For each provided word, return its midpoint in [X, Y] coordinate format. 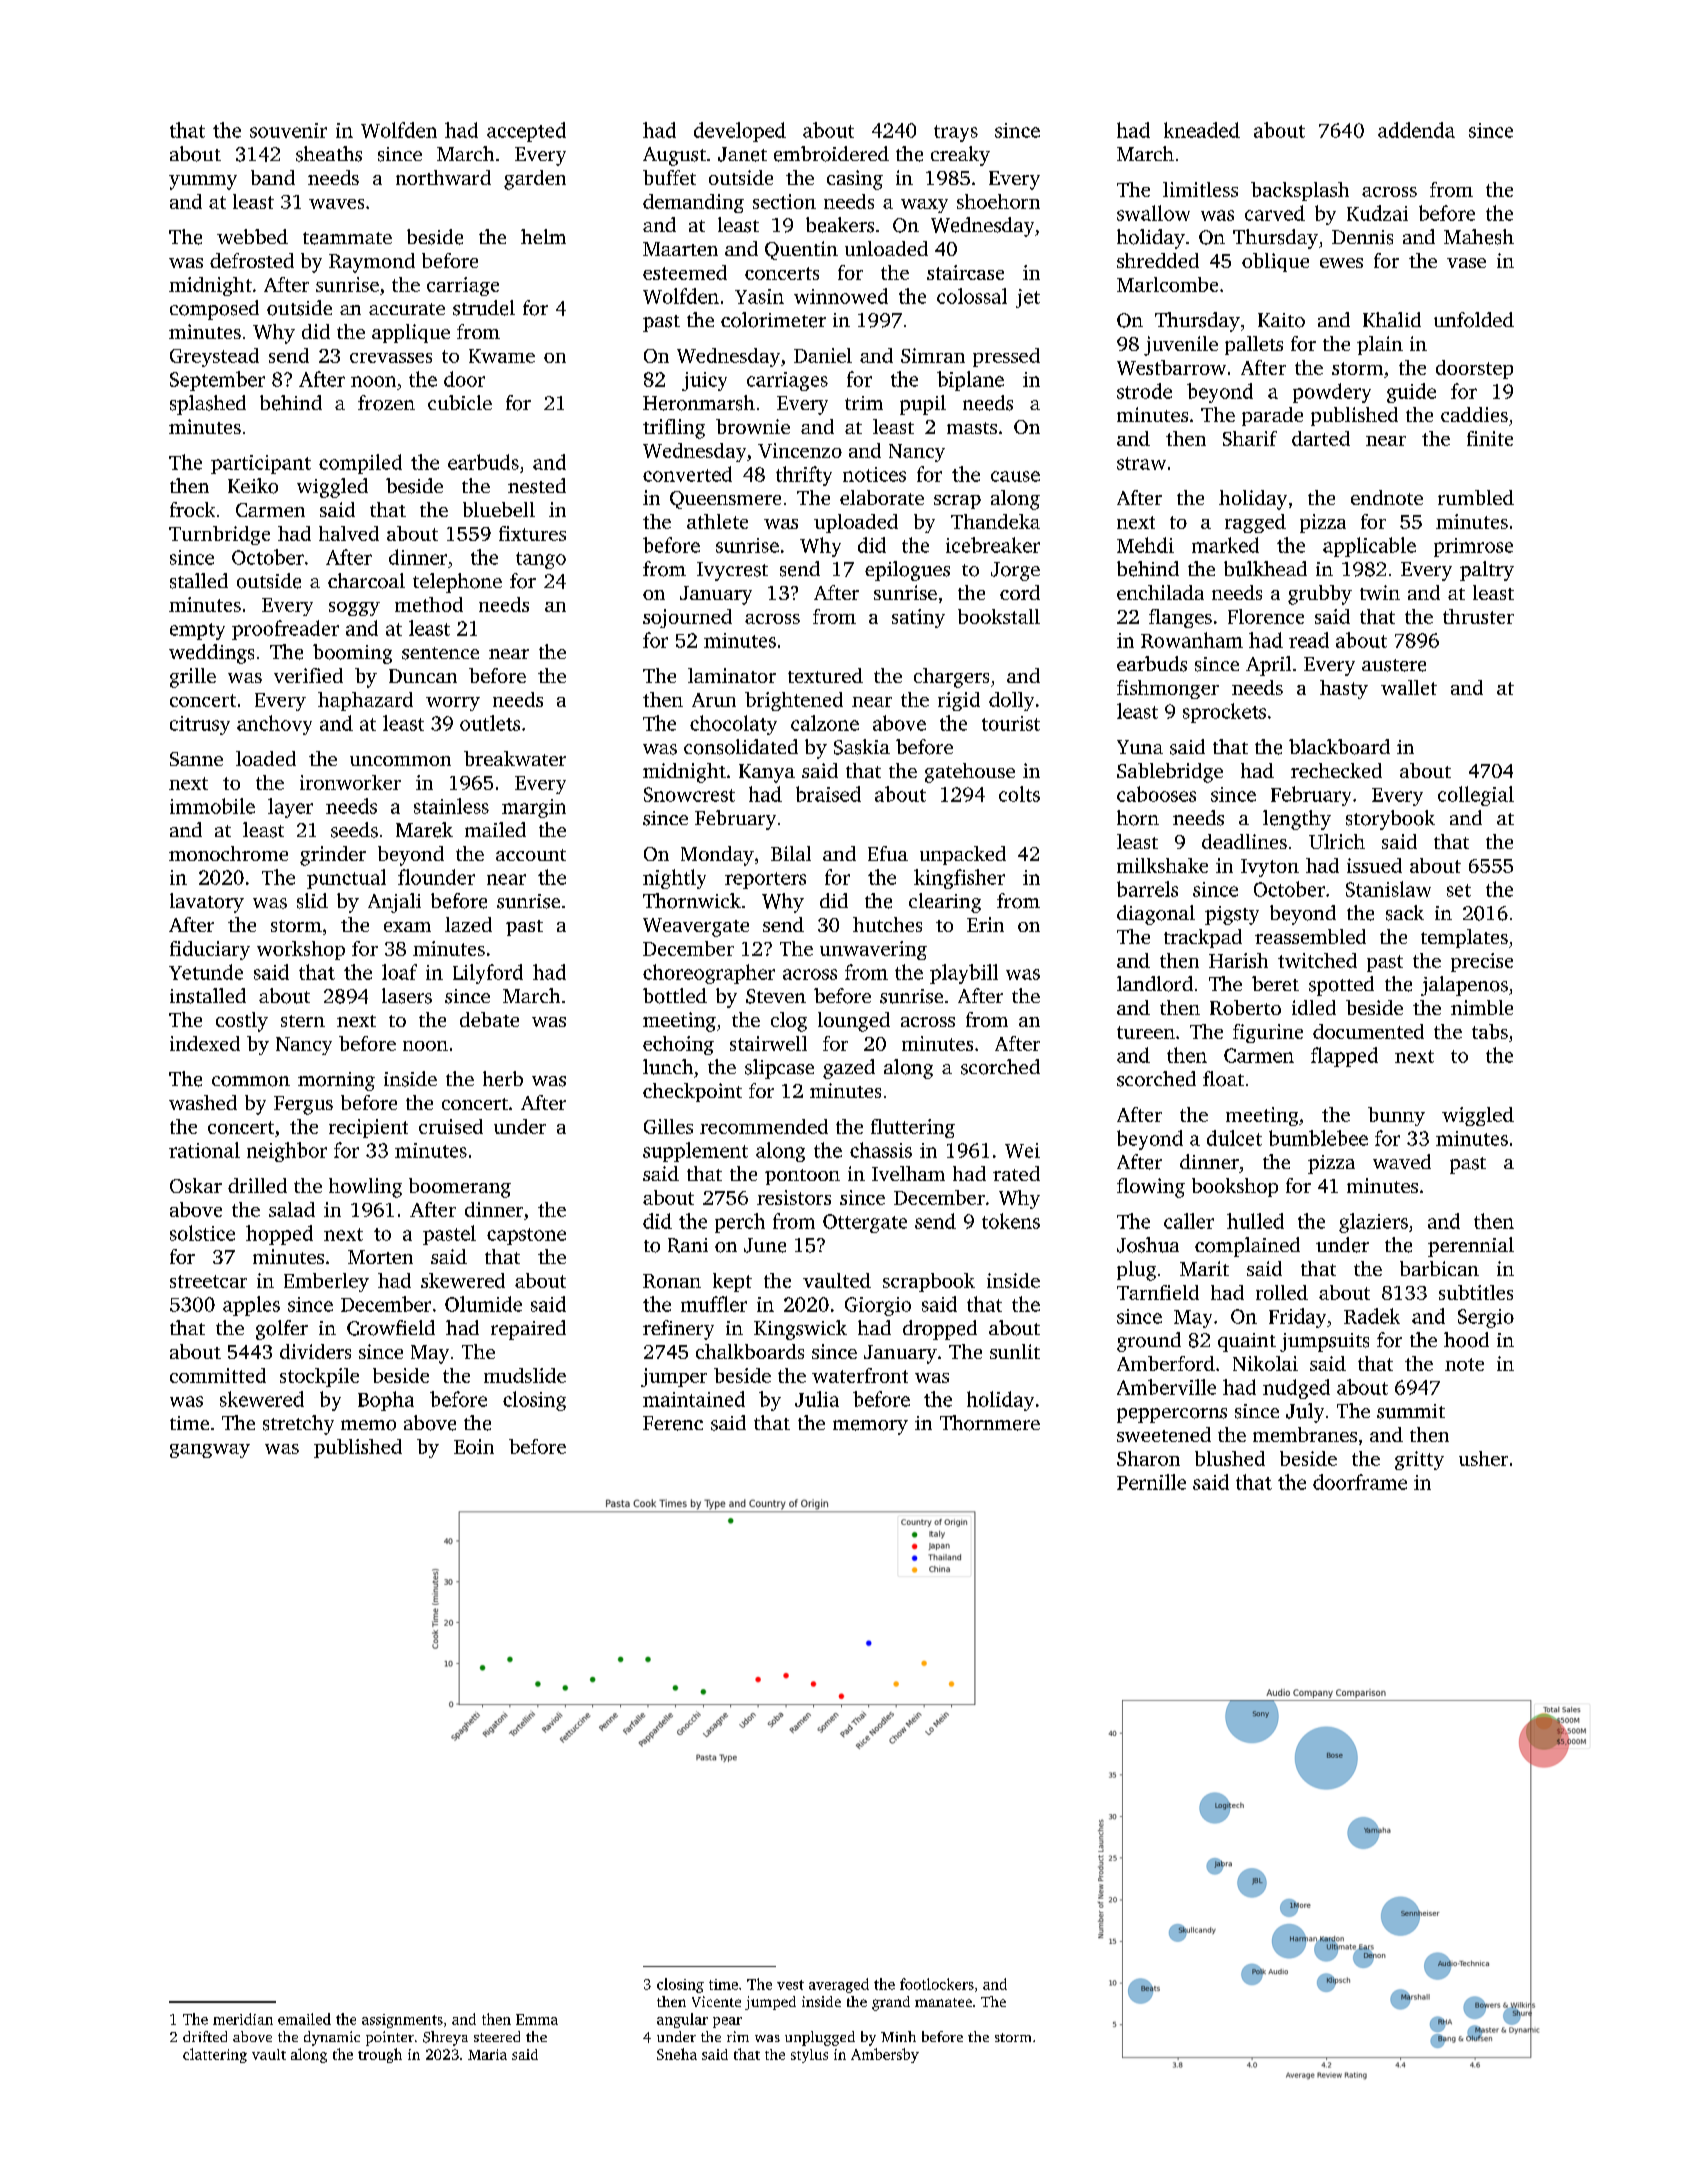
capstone [526, 1236]
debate [489, 1019]
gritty [1419, 1460]
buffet [669, 177]
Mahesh [1479, 237]
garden [535, 180]
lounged [854, 1022]
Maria [487, 2054]
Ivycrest [732, 571]
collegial [1476, 796]
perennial [1471, 1247]
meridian [243, 2019]
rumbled [1476, 497]
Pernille [1151, 1482]
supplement [695, 1152]
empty [197, 631]
